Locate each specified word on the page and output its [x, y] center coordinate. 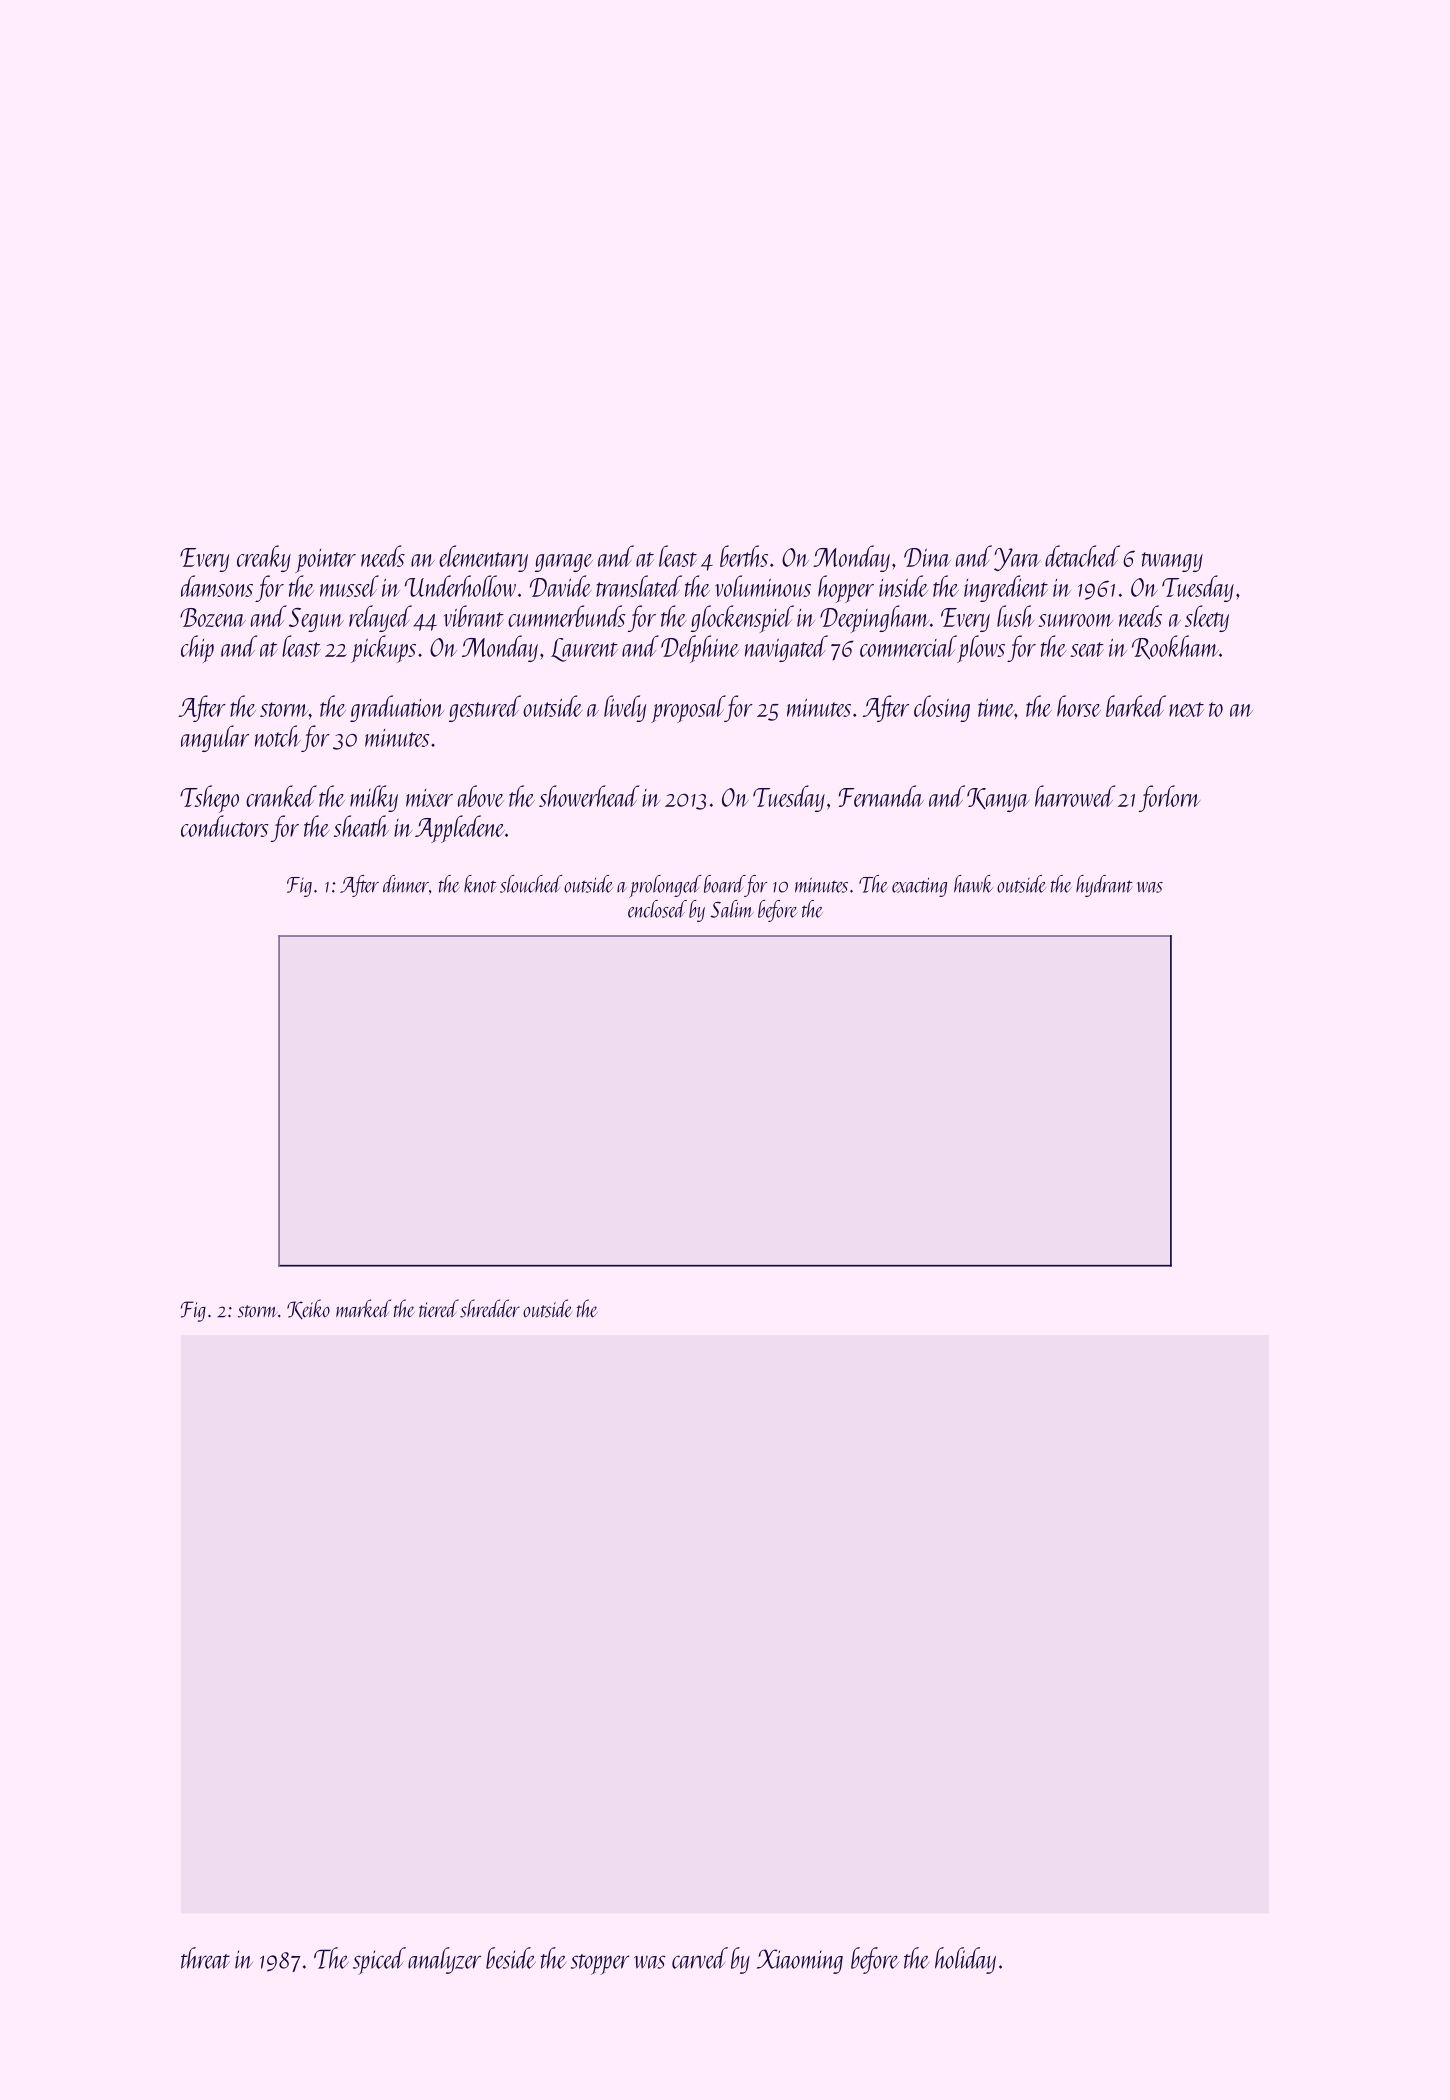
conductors [224, 826]
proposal [688, 709]
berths [744, 556]
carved [700, 1958]
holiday [965, 1960]
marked [363, 1308]
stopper [600, 1964]
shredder [490, 1308]
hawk [973, 884]
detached [1082, 556]
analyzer [444, 1960]
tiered [439, 1308]
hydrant [1104, 886]
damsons [217, 586]
